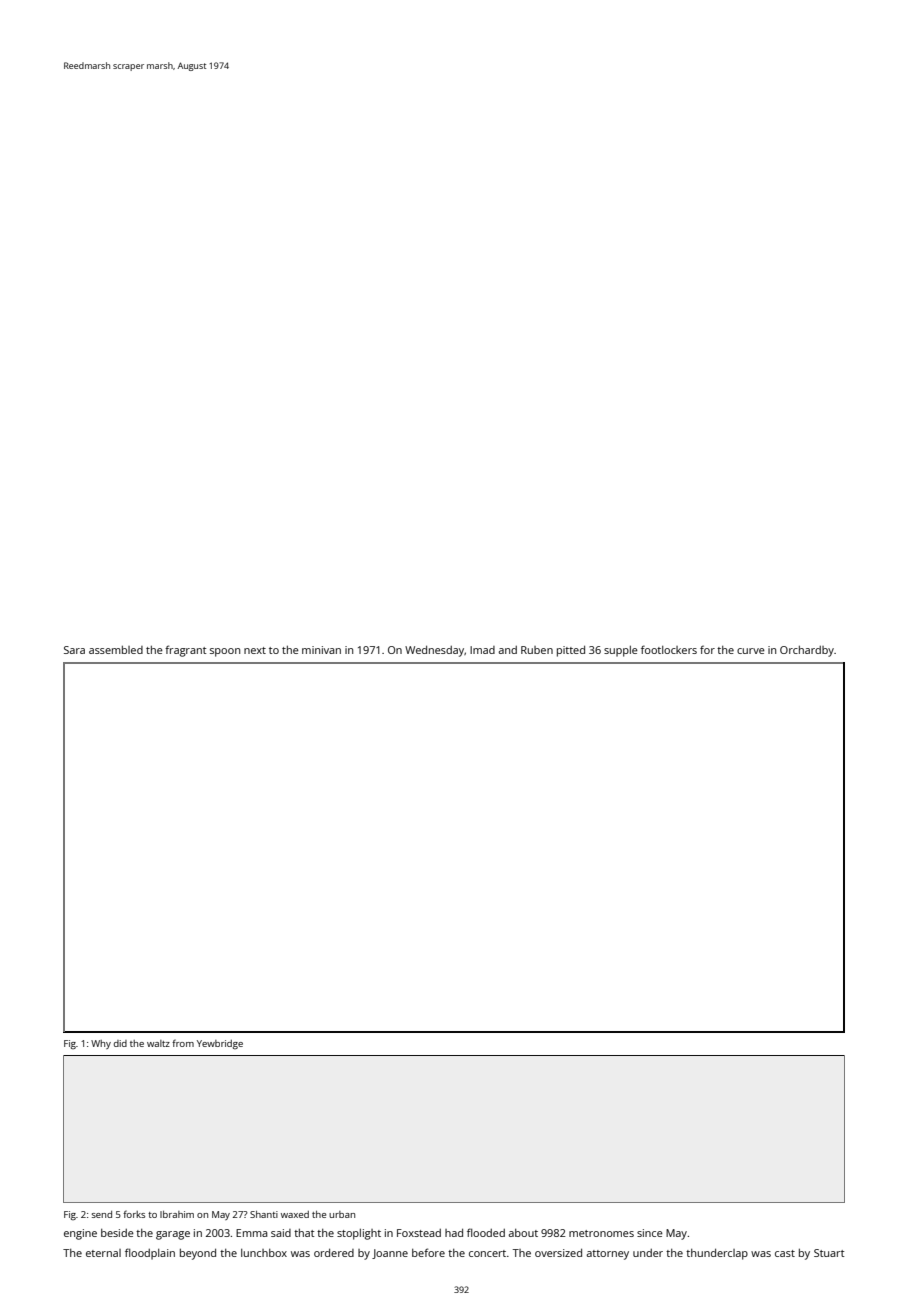 This document has height=1316, width=908. I want to click on Orchardby, so click(807, 651).
